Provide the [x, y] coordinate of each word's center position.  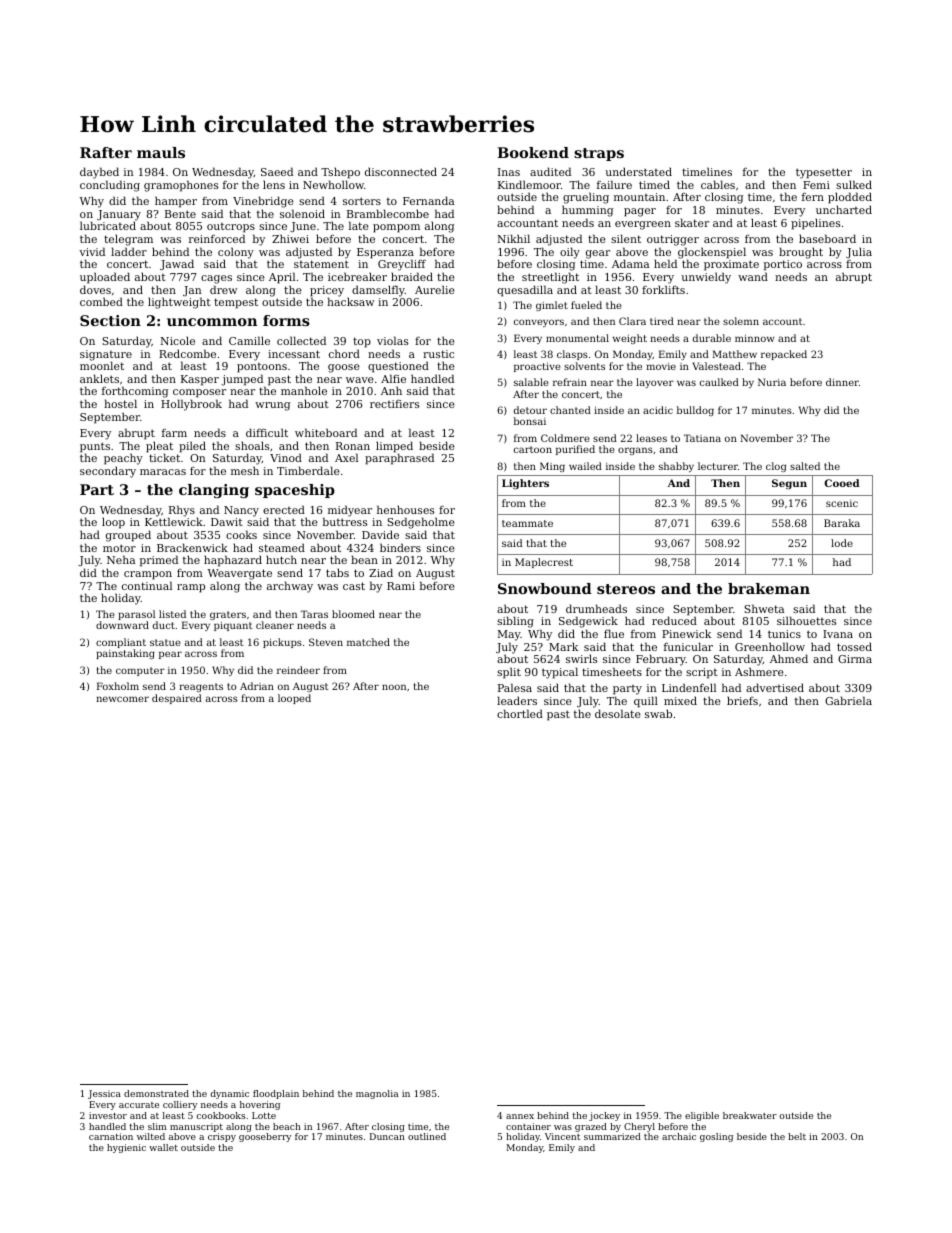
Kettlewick [174, 522]
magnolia [377, 1094]
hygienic [126, 1148]
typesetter [824, 173]
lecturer [718, 466]
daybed [99, 173]
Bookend [533, 152]
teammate [527, 523]
